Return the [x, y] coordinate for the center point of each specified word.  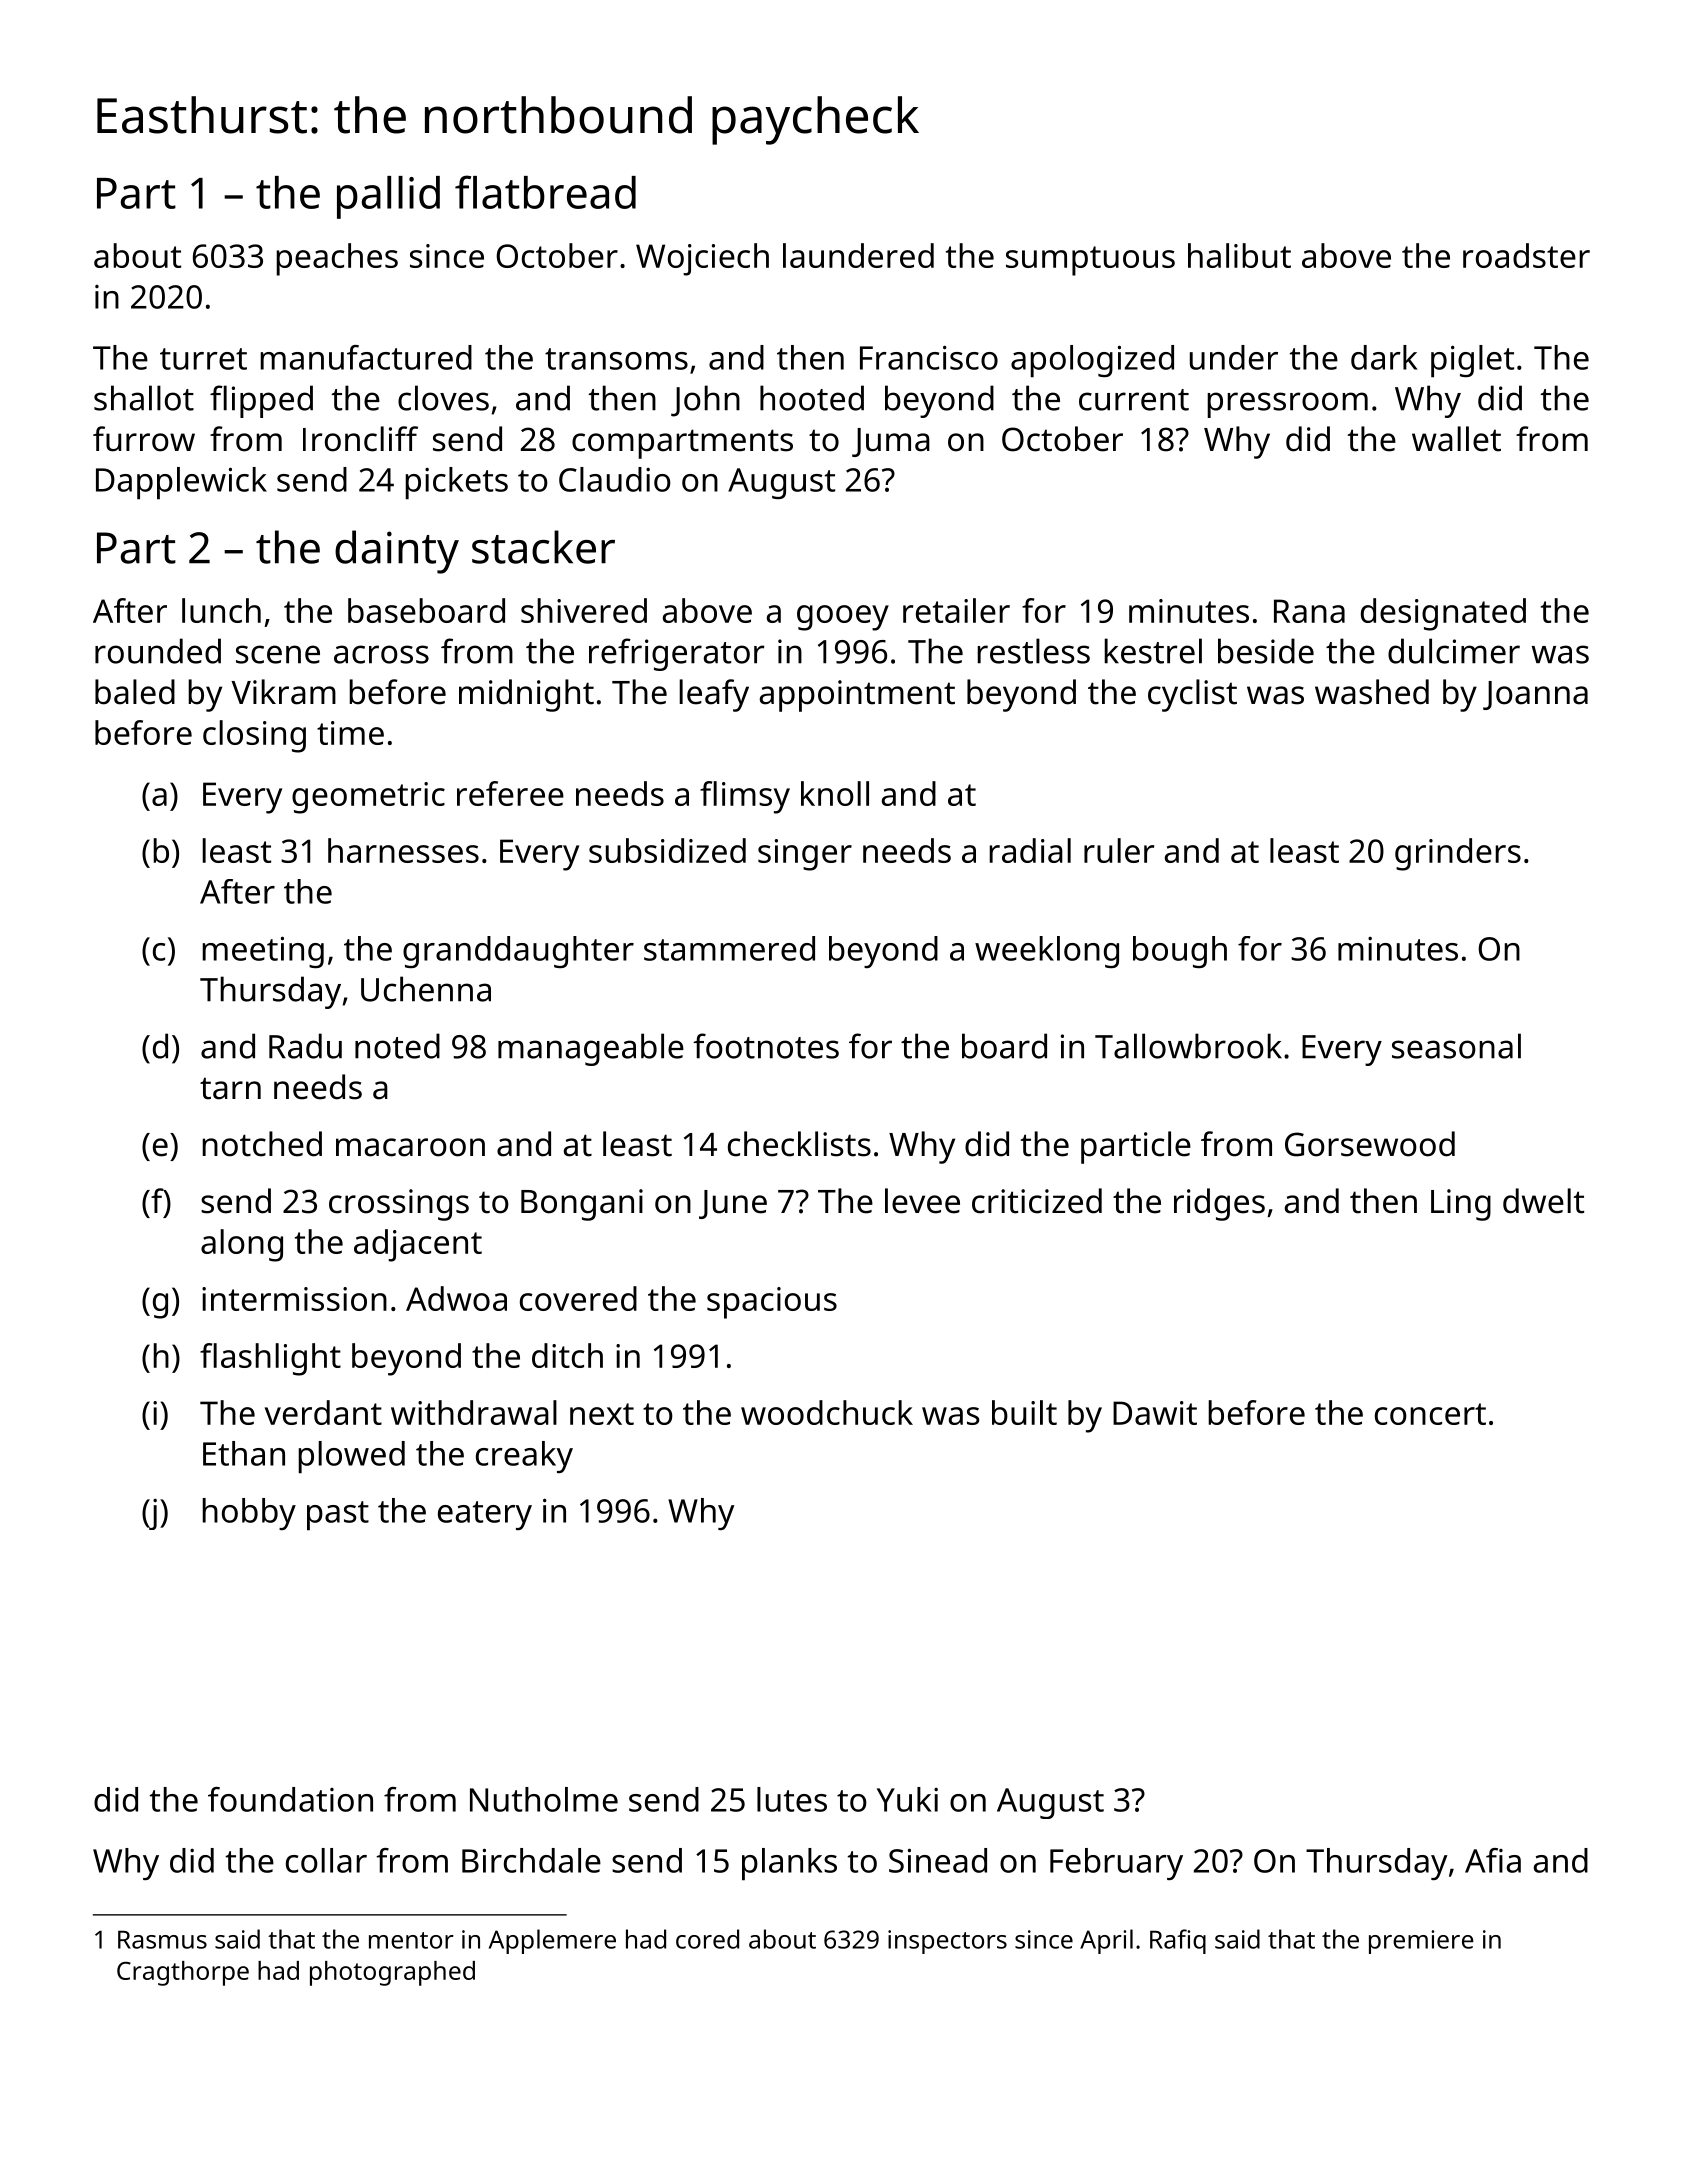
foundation [290, 1799]
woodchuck [827, 1412]
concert [1430, 1414]
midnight [526, 695]
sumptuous [1090, 261]
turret [203, 359]
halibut [1239, 255]
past [338, 1516]
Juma [891, 442]
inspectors [947, 1942]
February [1116, 1864]
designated [1443, 614]
